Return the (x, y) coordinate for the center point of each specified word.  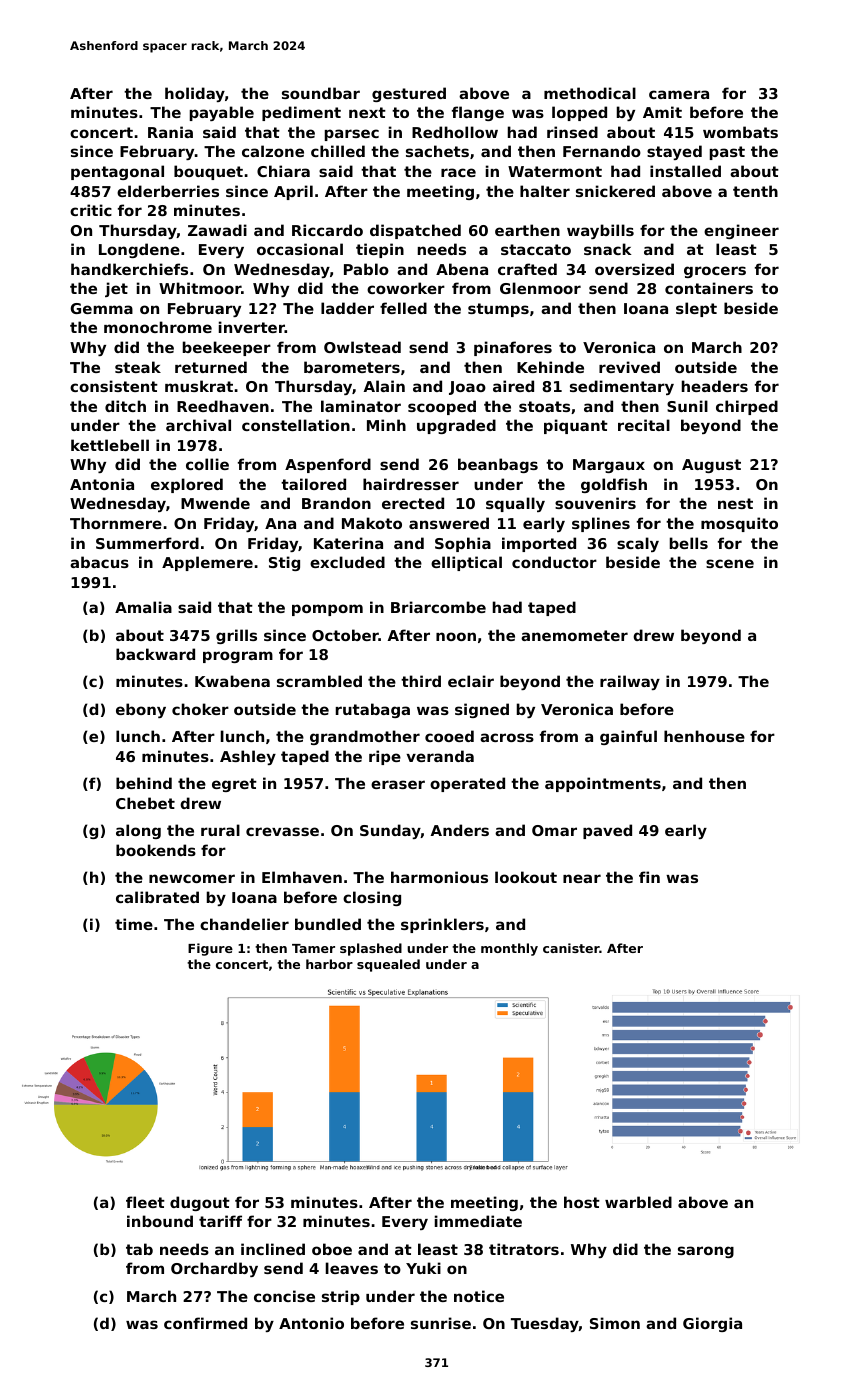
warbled (638, 1202)
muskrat (199, 386)
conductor (554, 562)
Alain (384, 386)
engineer (741, 231)
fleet (145, 1202)
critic (91, 210)
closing (372, 898)
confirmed (205, 1323)
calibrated (157, 897)
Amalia (143, 607)
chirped (747, 407)
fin (649, 877)
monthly (509, 949)
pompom (327, 610)
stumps (498, 310)
